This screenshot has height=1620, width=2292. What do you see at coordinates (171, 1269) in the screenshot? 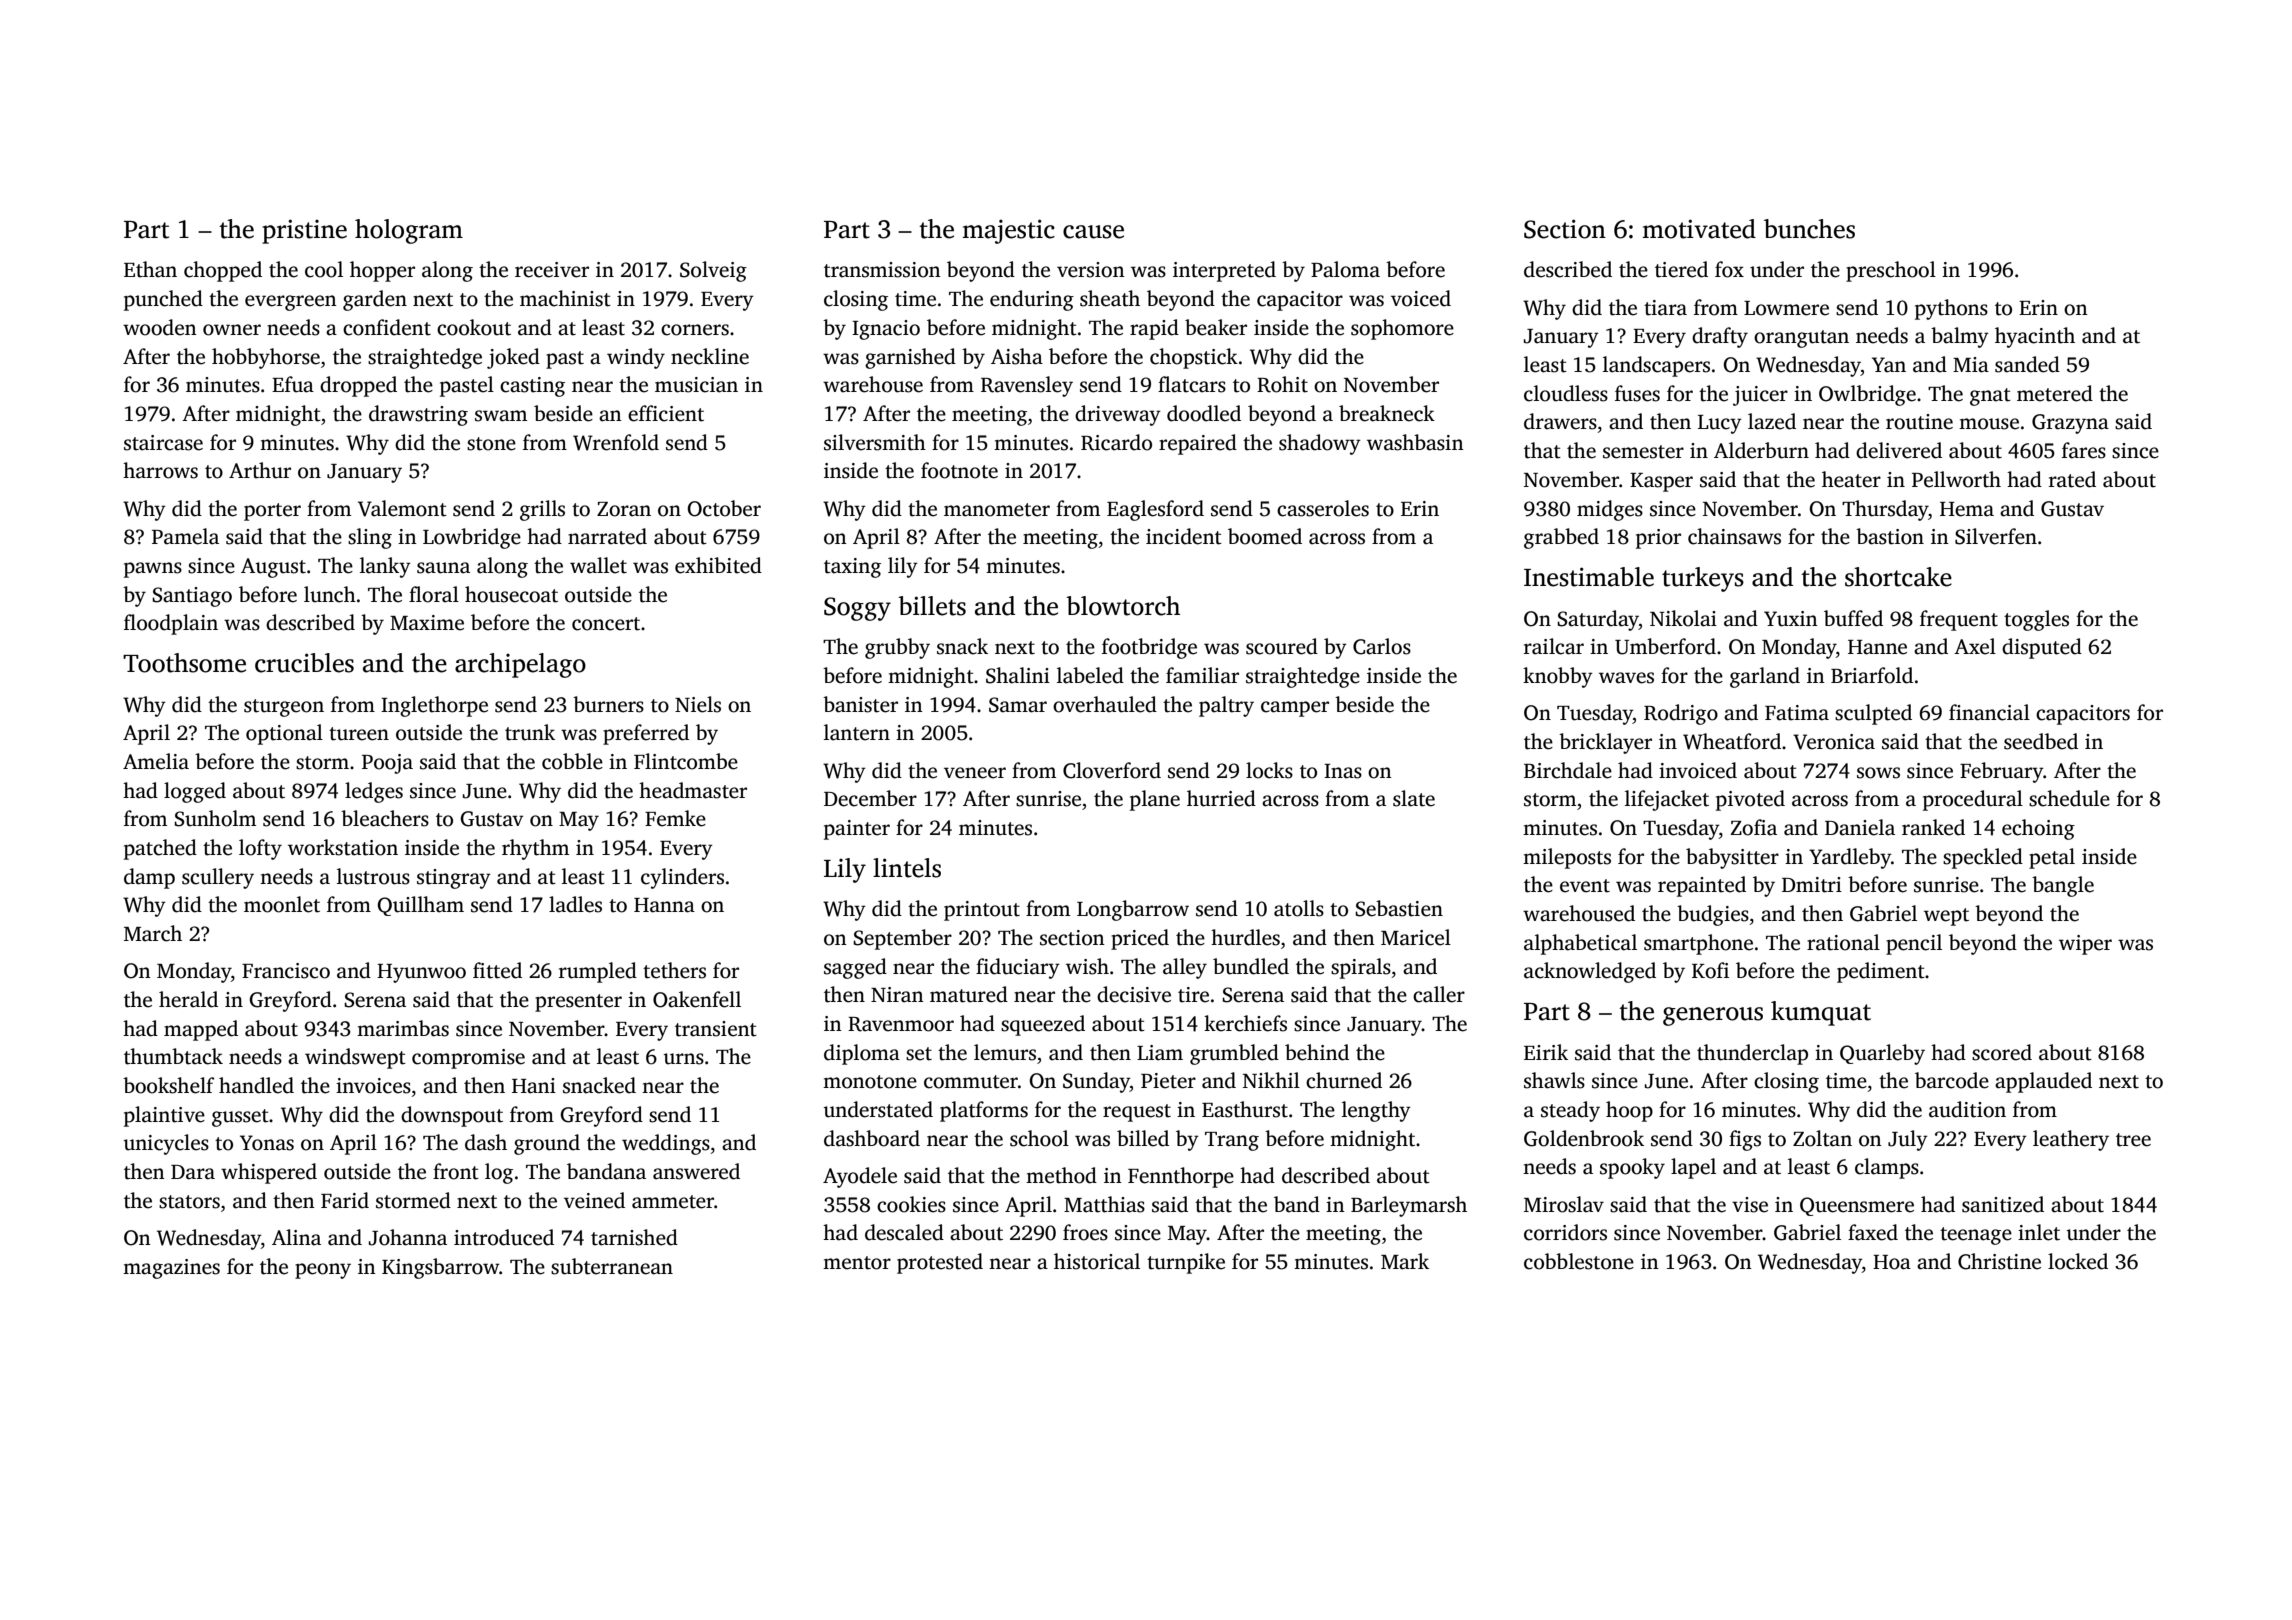
I see `magazines` at bounding box center [171, 1269].
